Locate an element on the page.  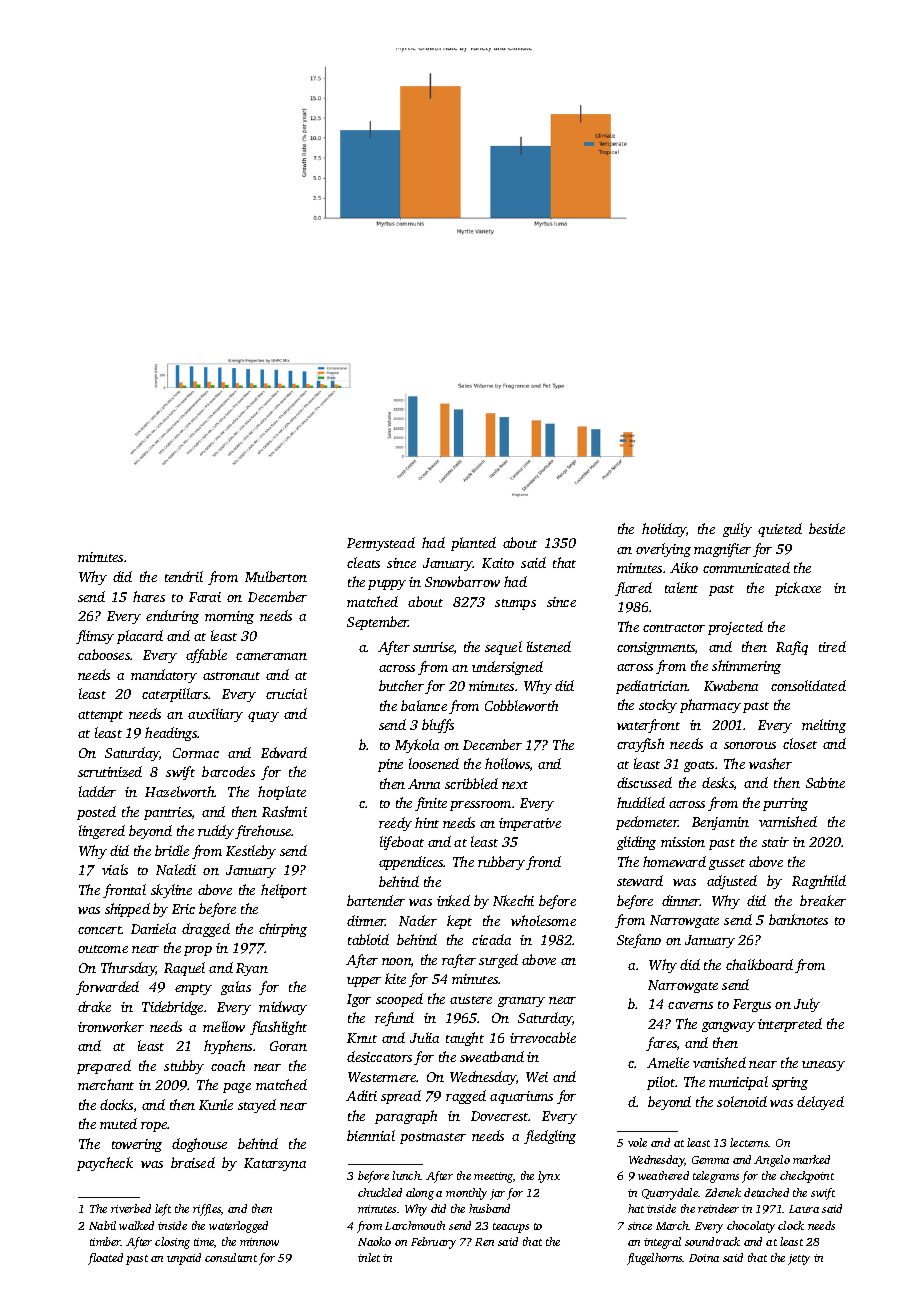
Snowbarrow is located at coordinates (462, 581).
